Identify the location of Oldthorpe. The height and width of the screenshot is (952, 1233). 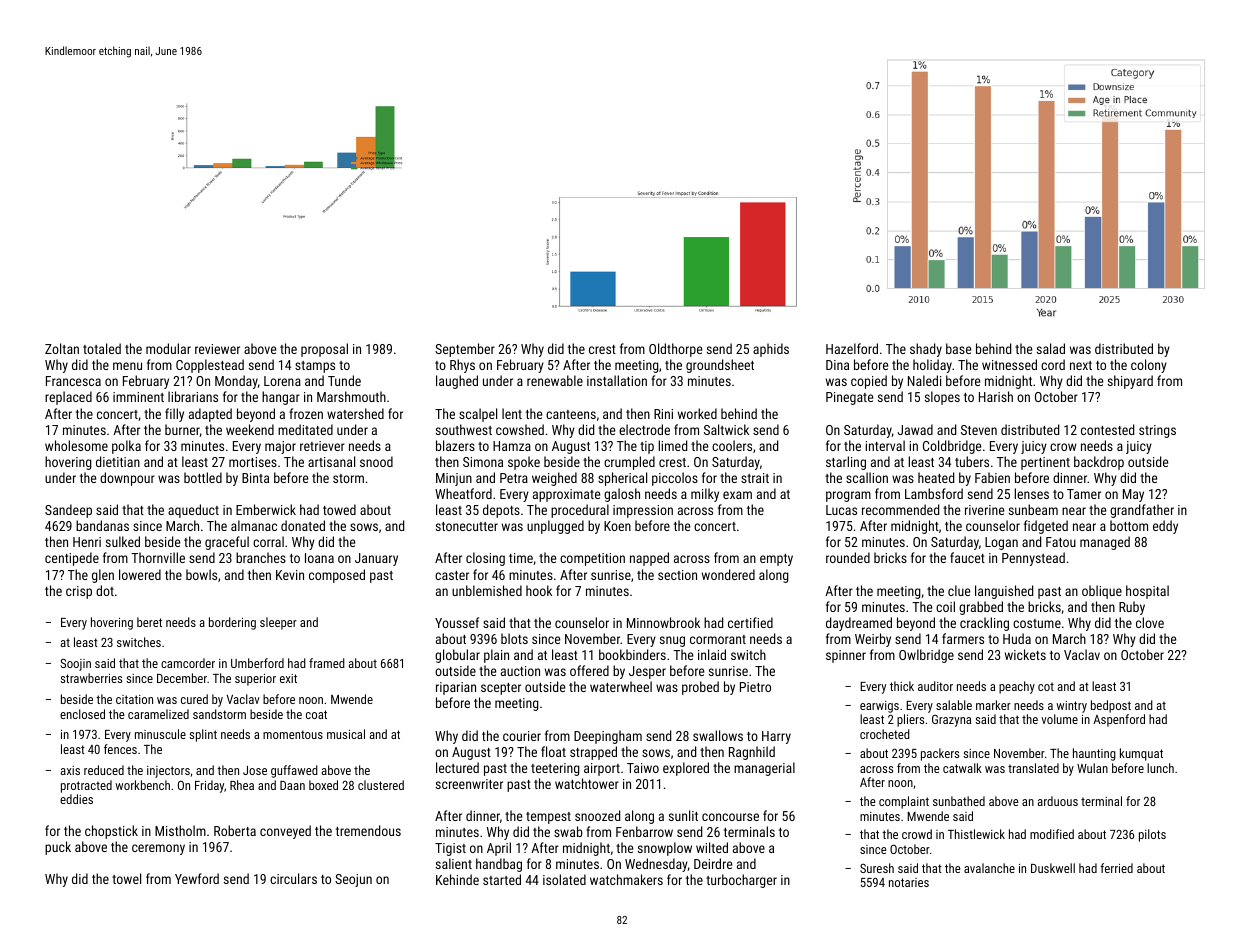
(675, 350).
